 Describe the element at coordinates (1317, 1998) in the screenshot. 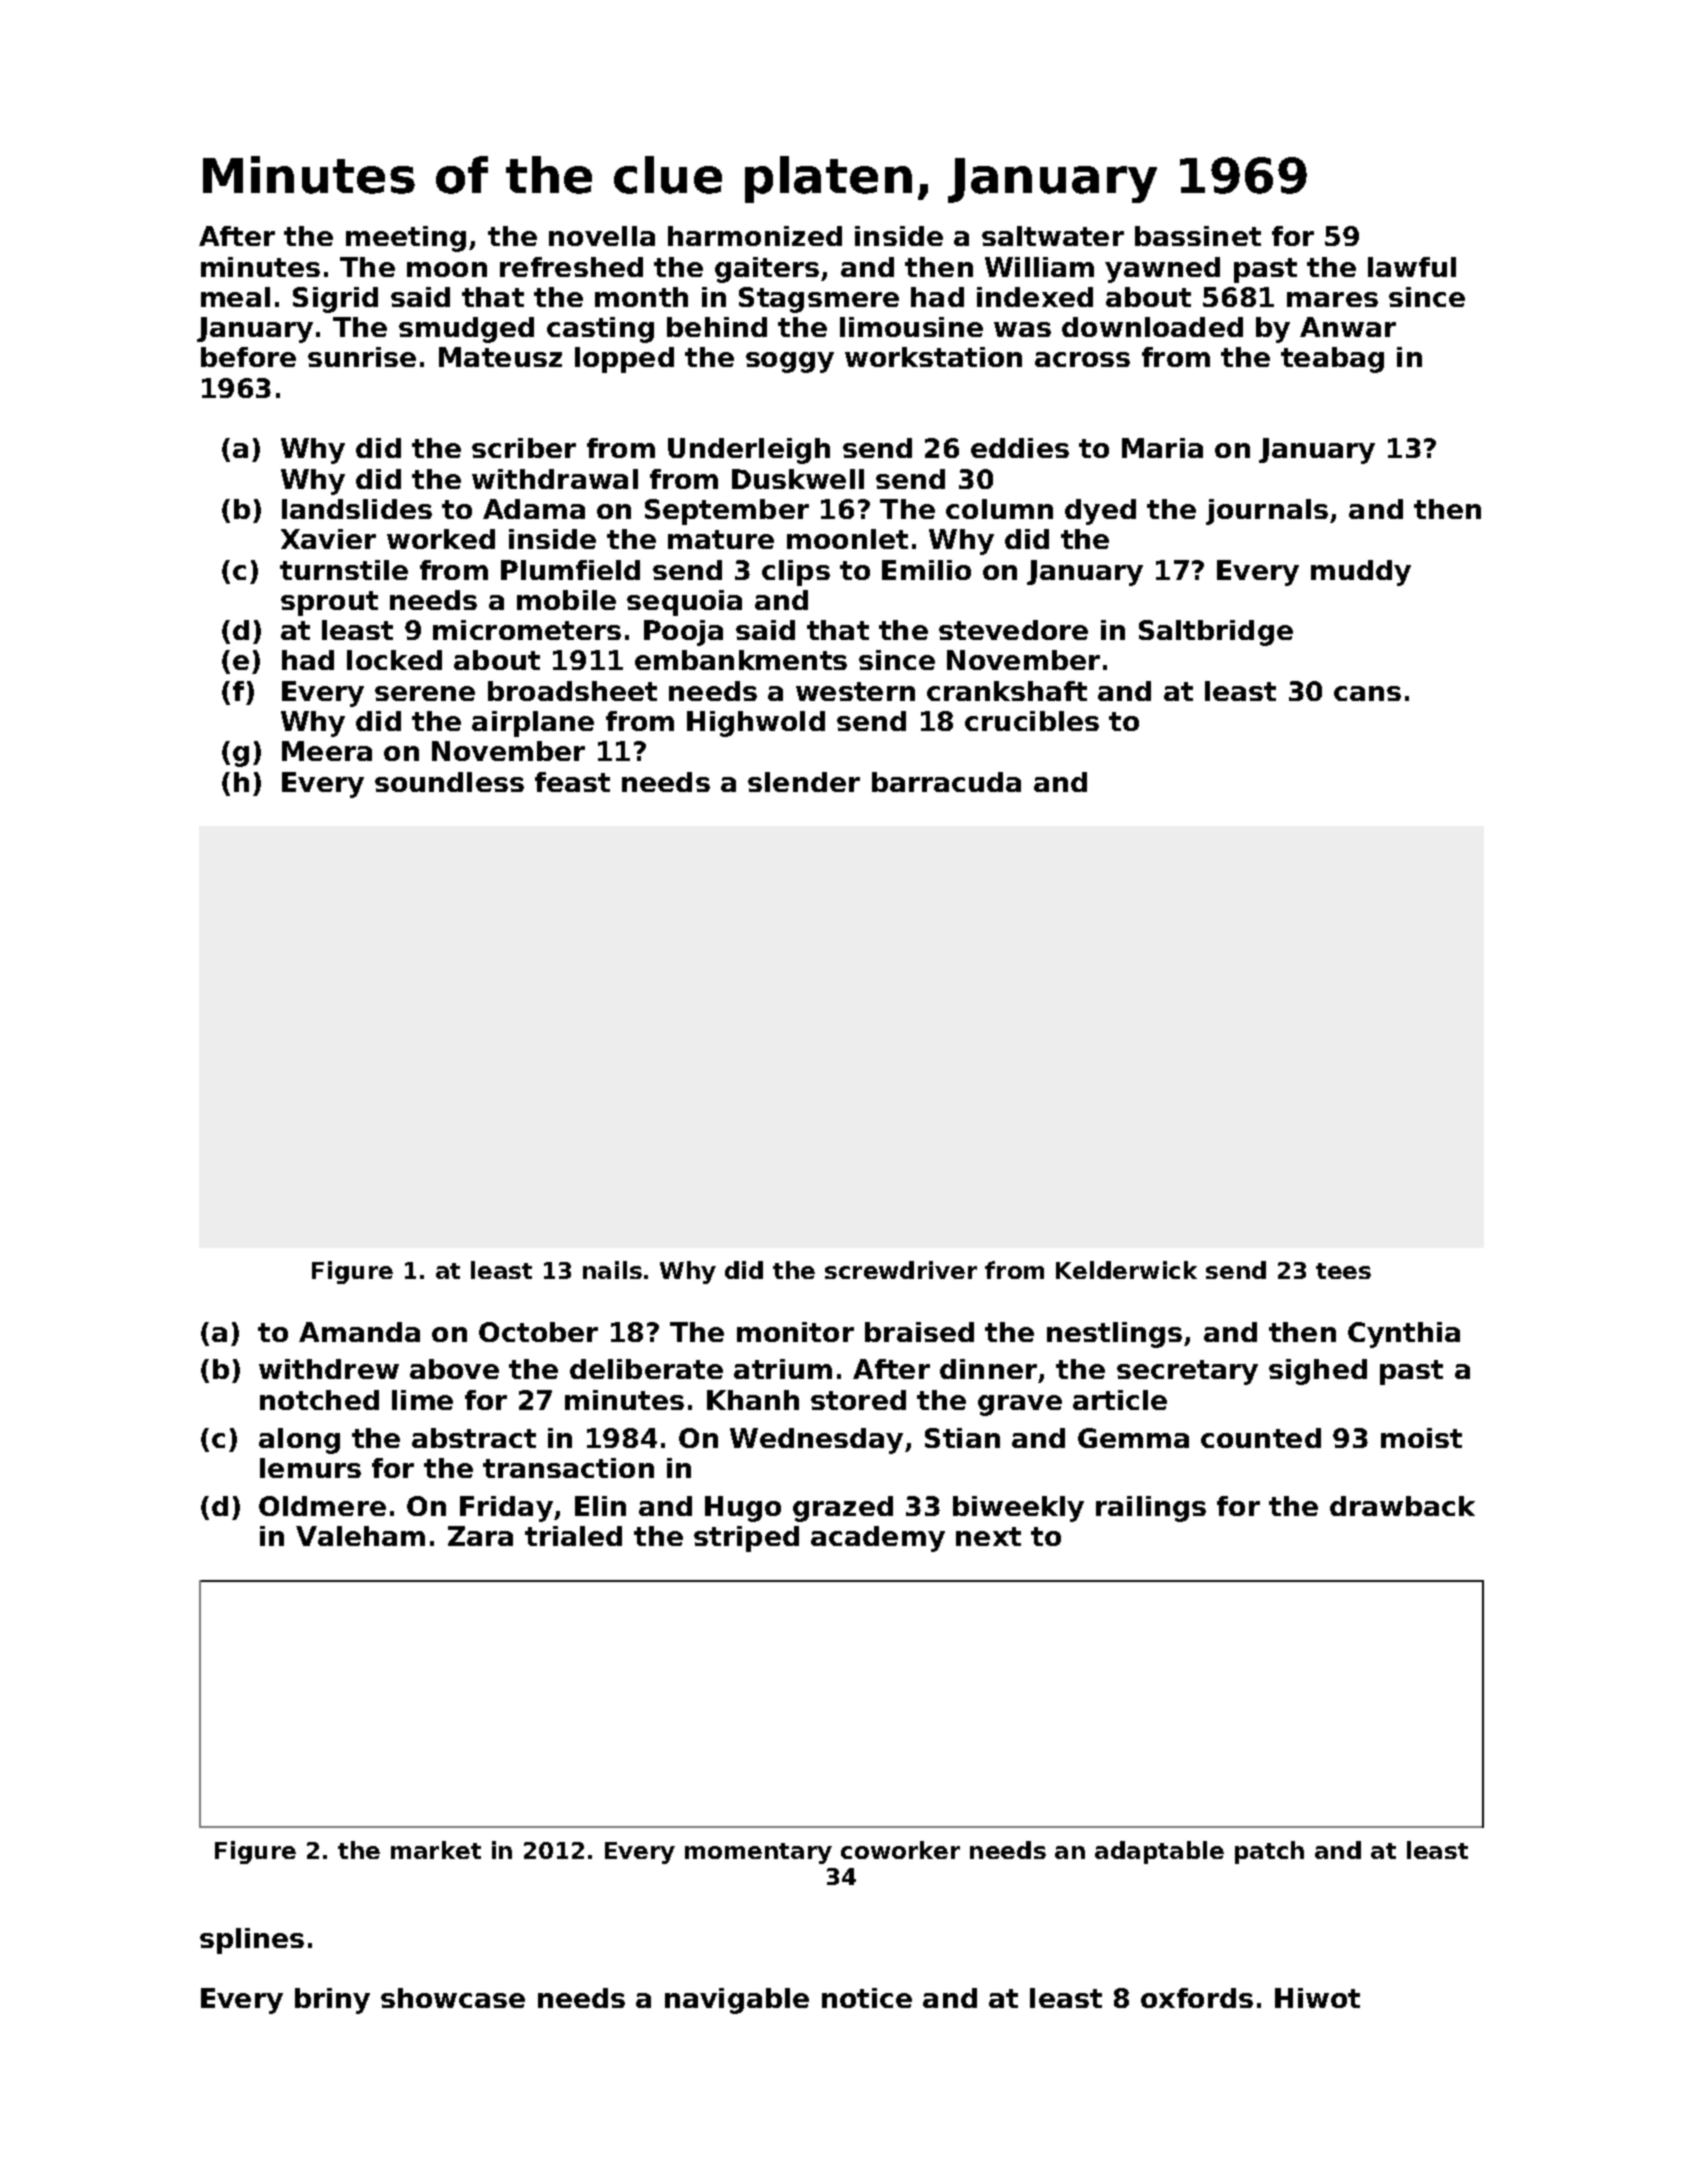

I see `Hiwot` at that location.
